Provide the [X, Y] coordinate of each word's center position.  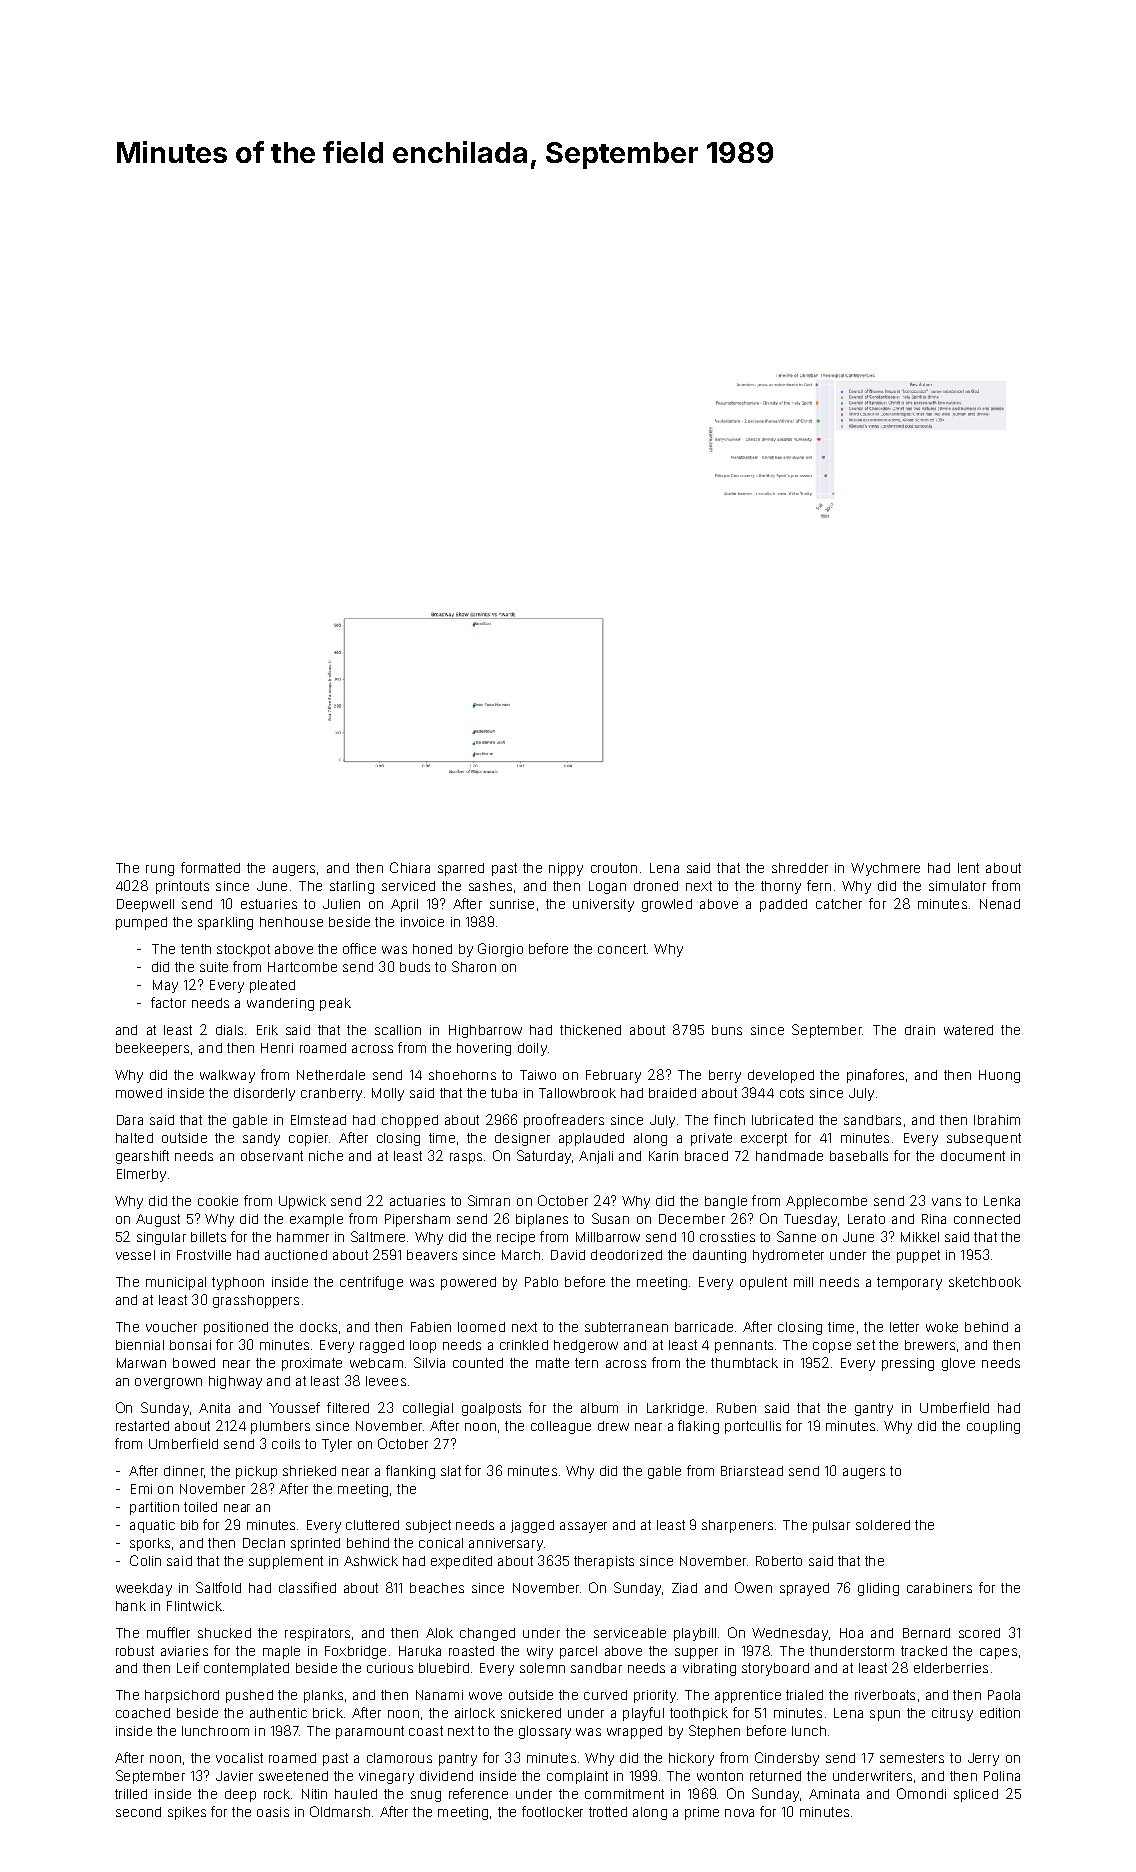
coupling [993, 1427]
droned [656, 886]
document [973, 1156]
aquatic [152, 1526]
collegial [428, 1409]
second [138, 1812]
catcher [839, 904]
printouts [182, 887]
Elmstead [318, 1120]
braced [706, 1156]
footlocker [552, 1811]
